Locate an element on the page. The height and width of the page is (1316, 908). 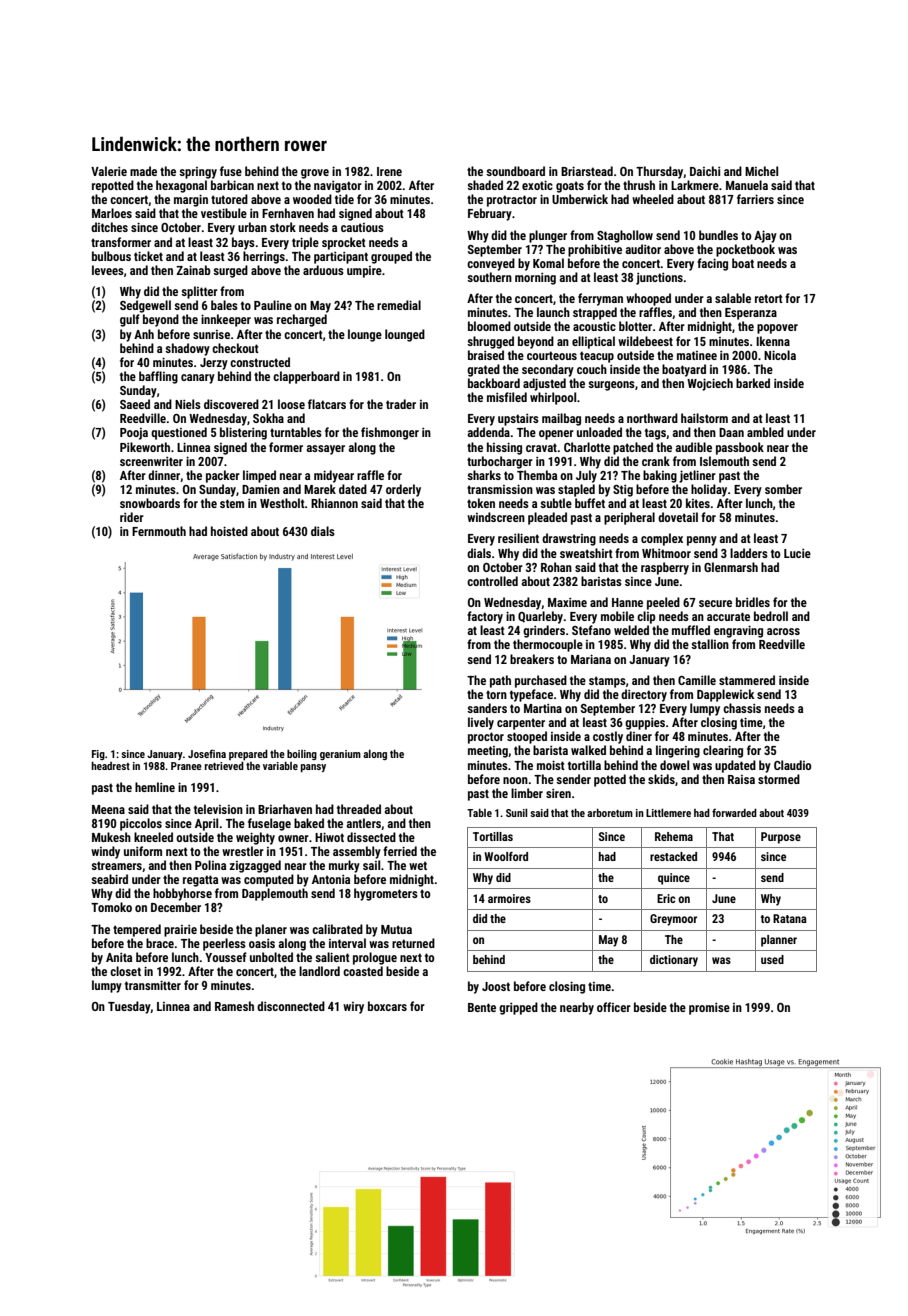
remedial is located at coordinates (399, 305).
